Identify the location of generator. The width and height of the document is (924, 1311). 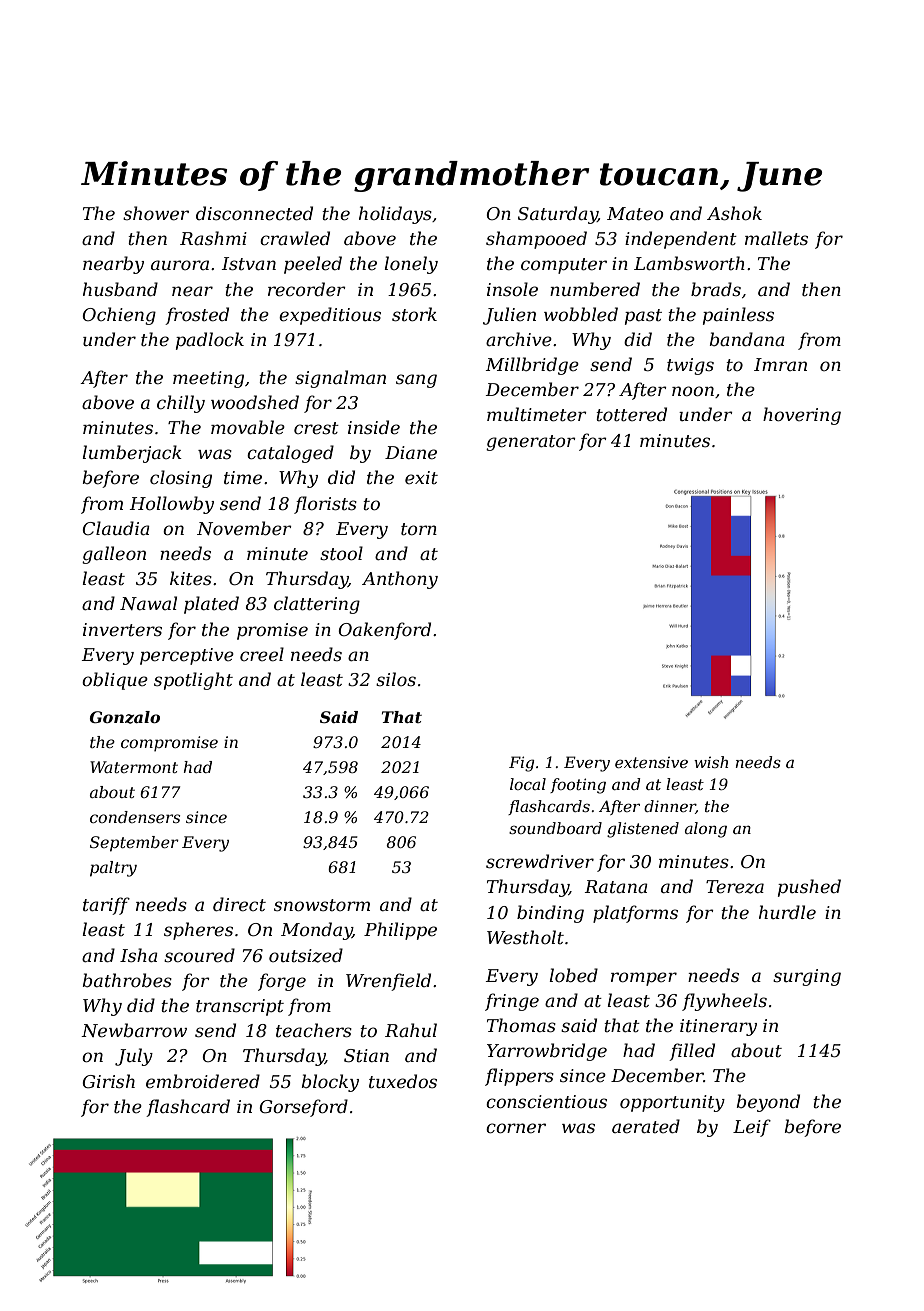
(531, 443).
